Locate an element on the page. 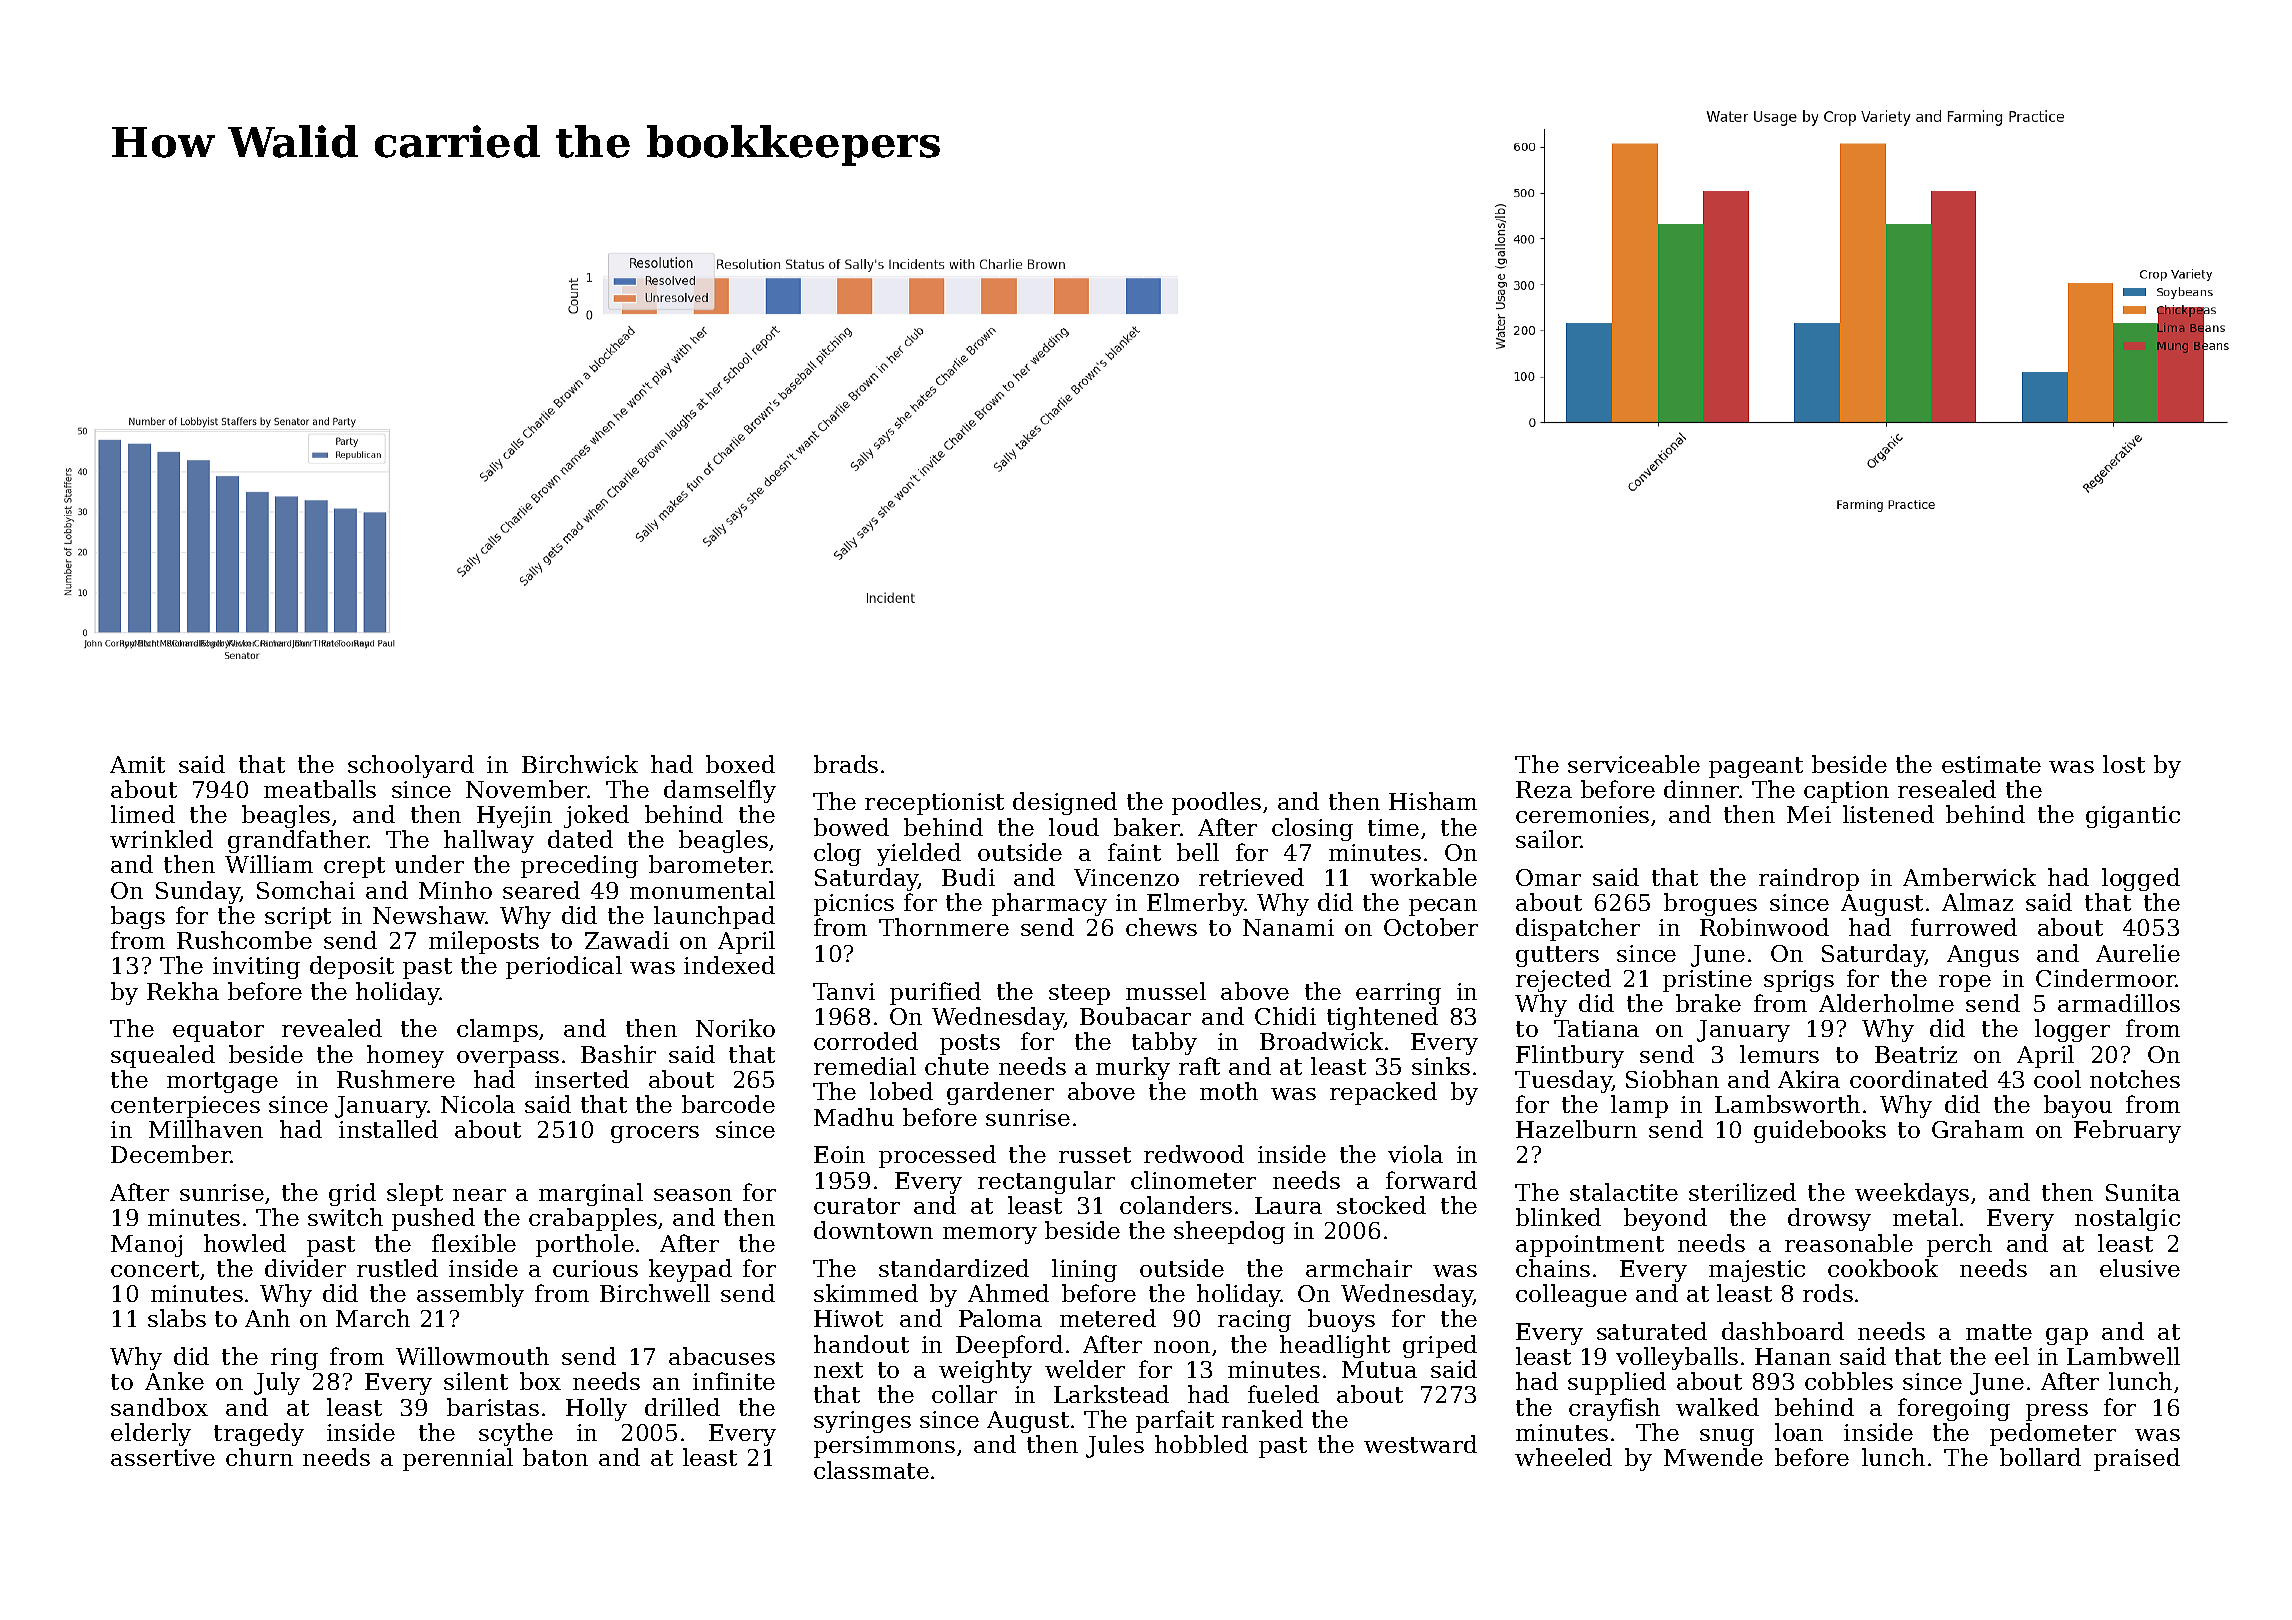 Image resolution: width=2292 pixels, height=1620 pixels. Sunita is located at coordinates (2143, 1192).
